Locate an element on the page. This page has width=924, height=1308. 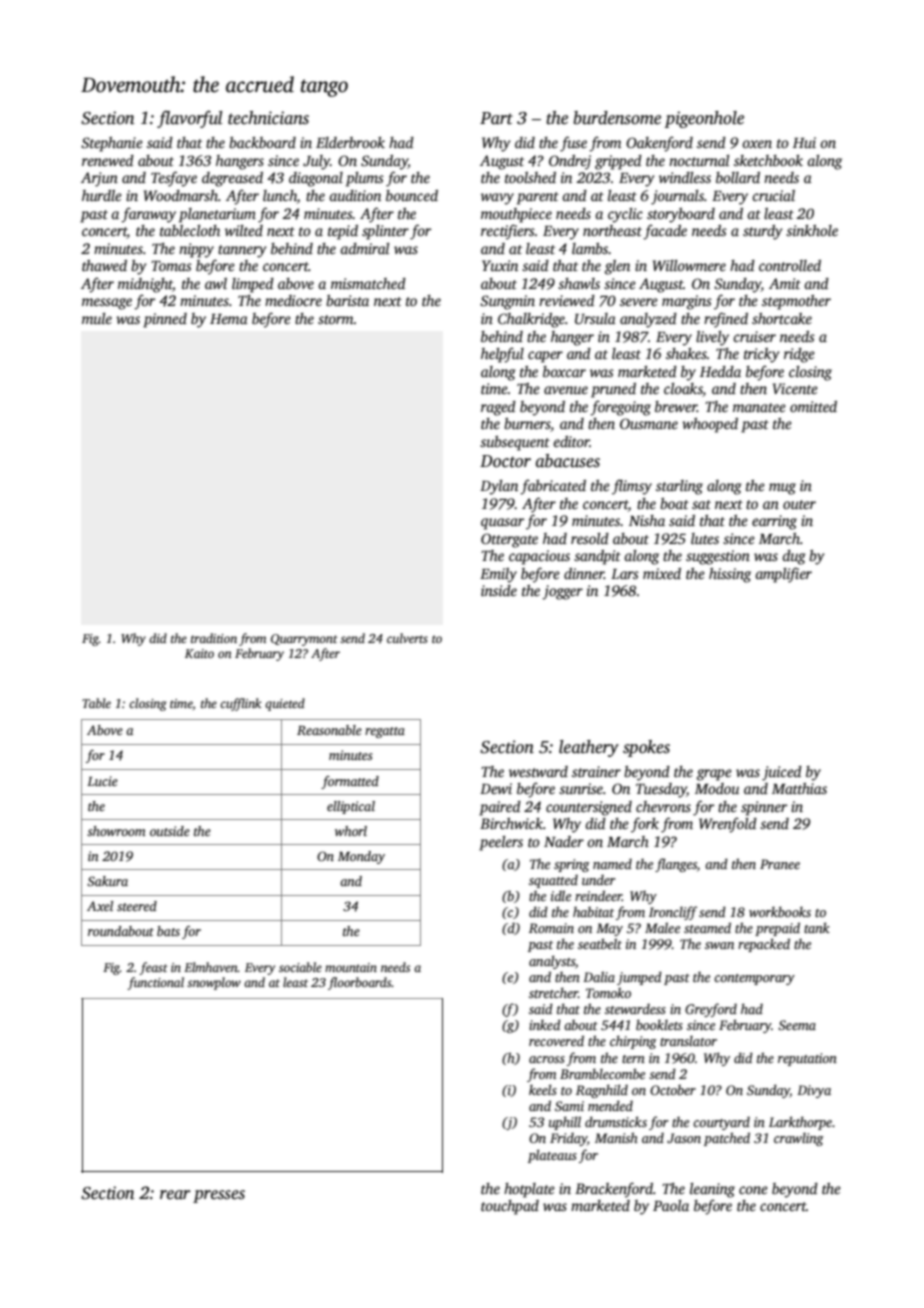
steered is located at coordinates (137, 906).
